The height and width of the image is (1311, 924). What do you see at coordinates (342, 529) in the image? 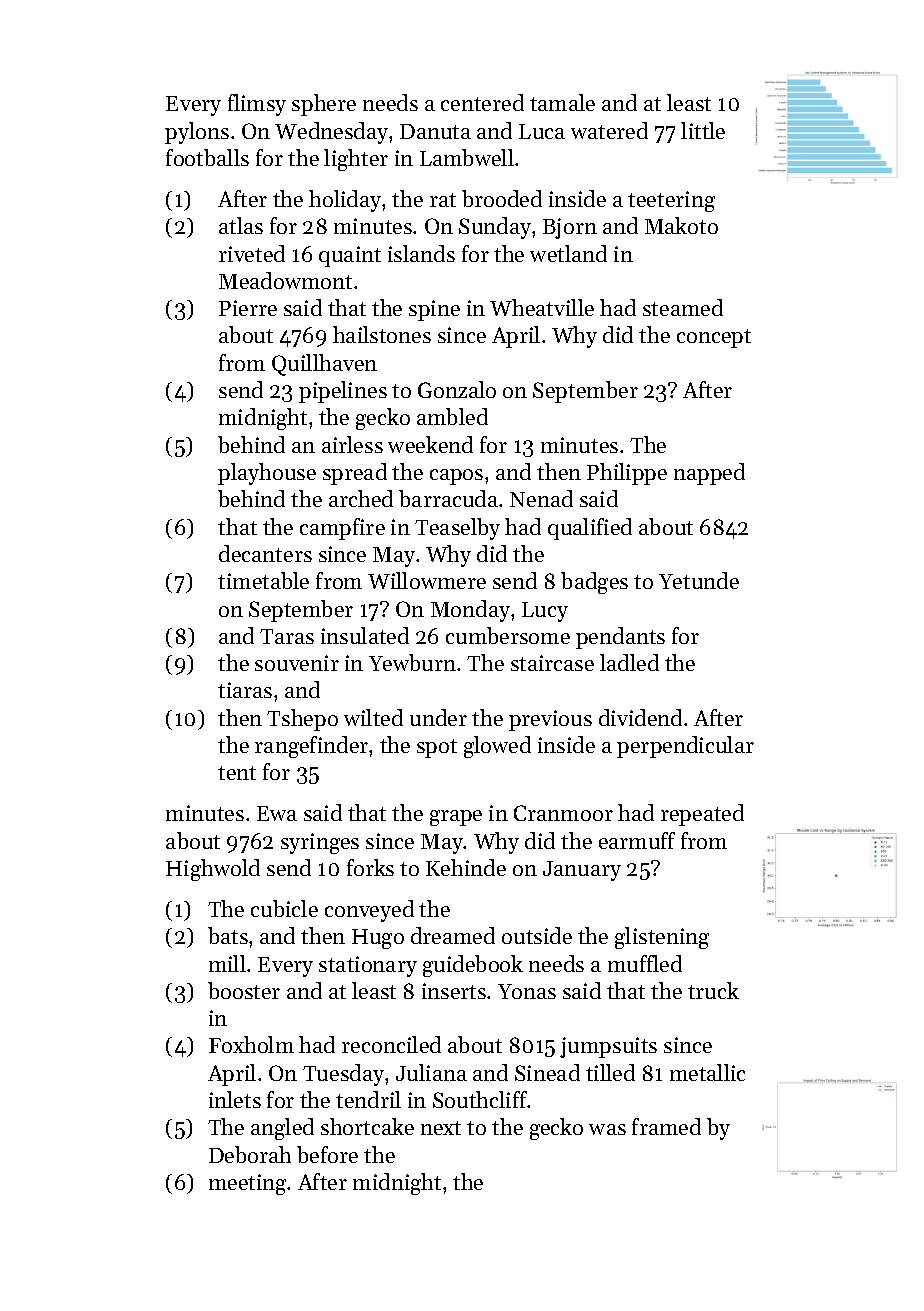
I see `campfire` at bounding box center [342, 529].
